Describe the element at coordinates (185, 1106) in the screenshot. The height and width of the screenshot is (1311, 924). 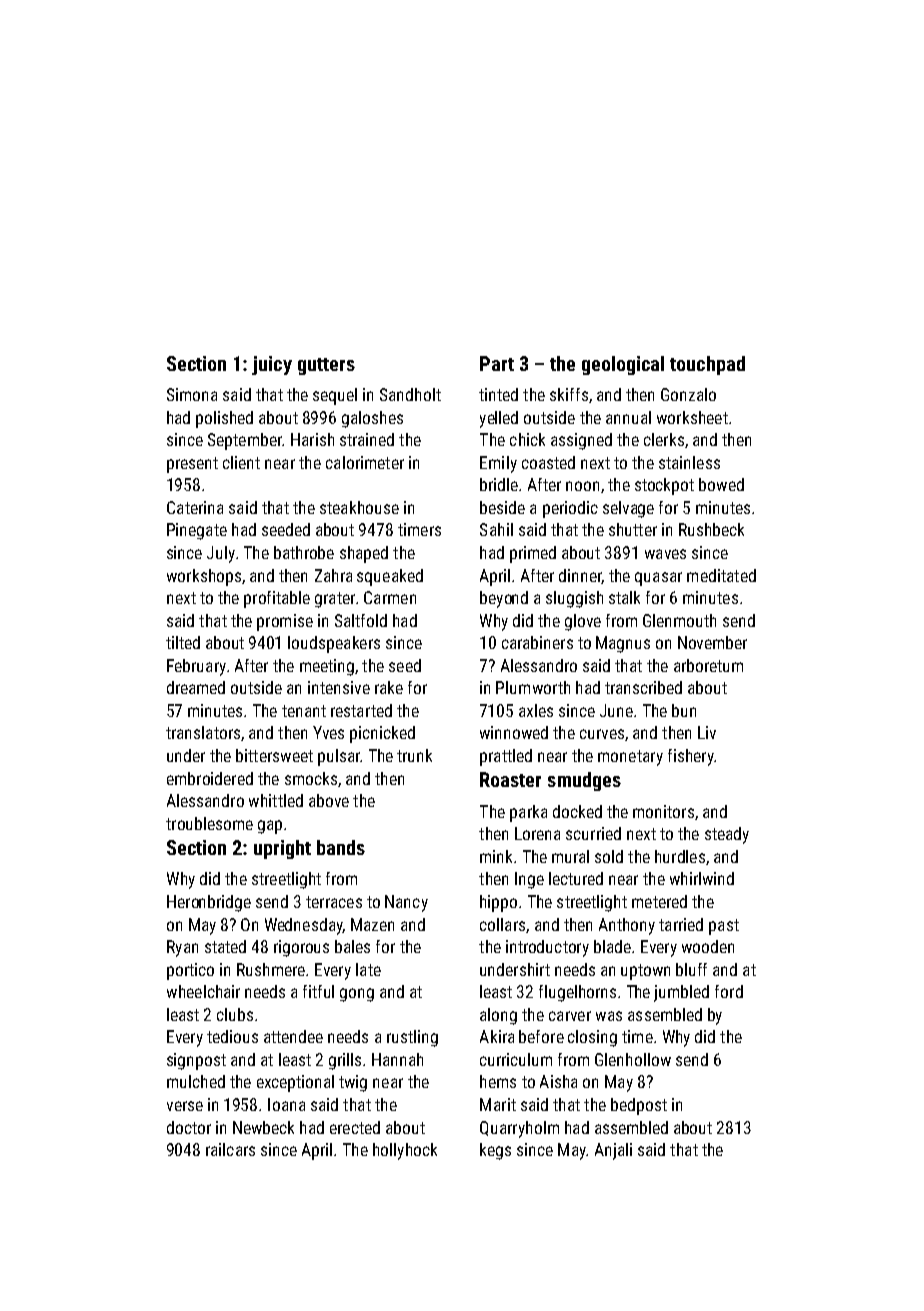
I see `verse` at that location.
